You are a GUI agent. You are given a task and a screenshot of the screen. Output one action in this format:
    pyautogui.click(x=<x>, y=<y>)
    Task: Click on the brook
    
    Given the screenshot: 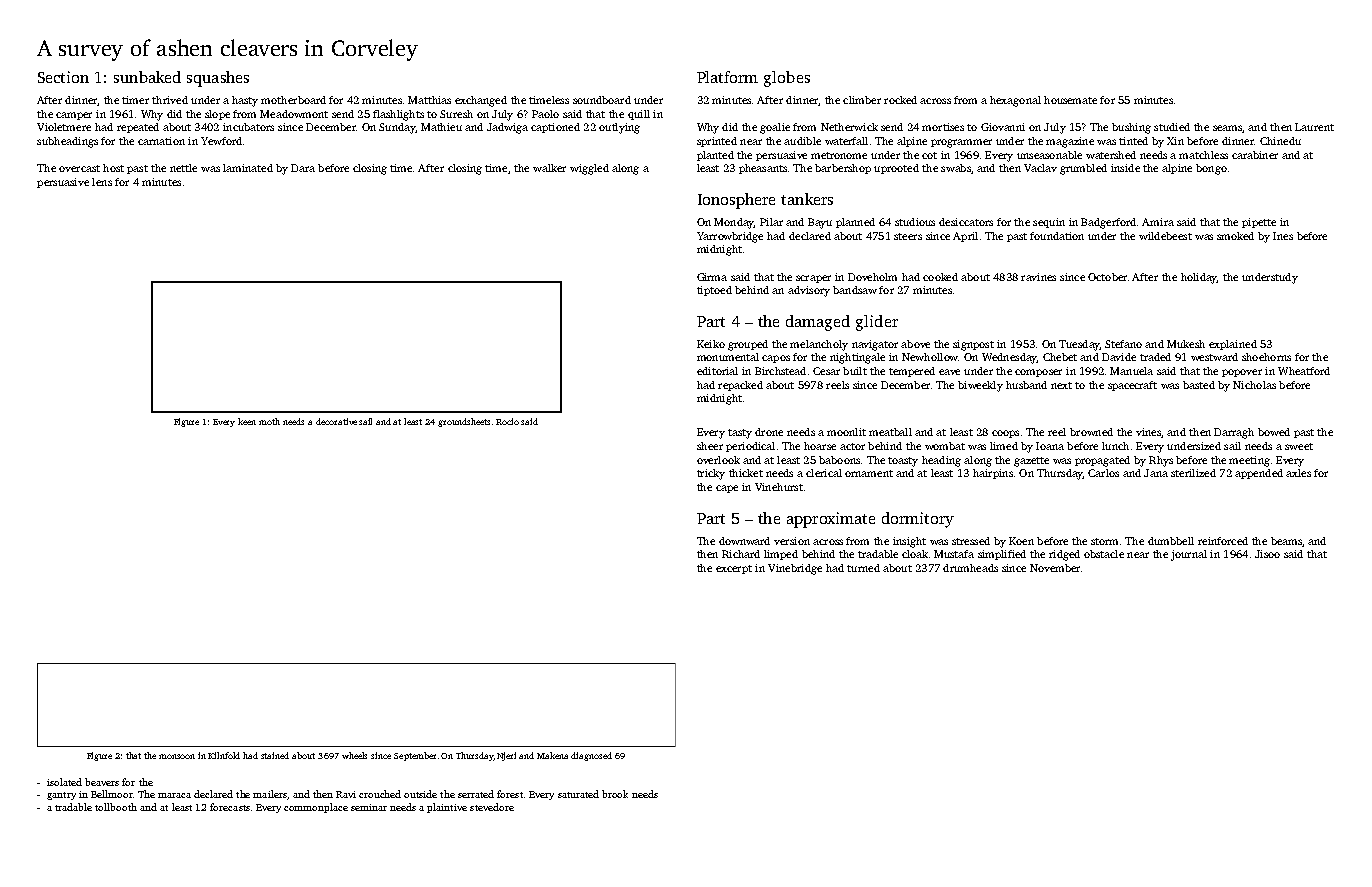 What is the action you would take?
    pyautogui.click(x=615, y=794)
